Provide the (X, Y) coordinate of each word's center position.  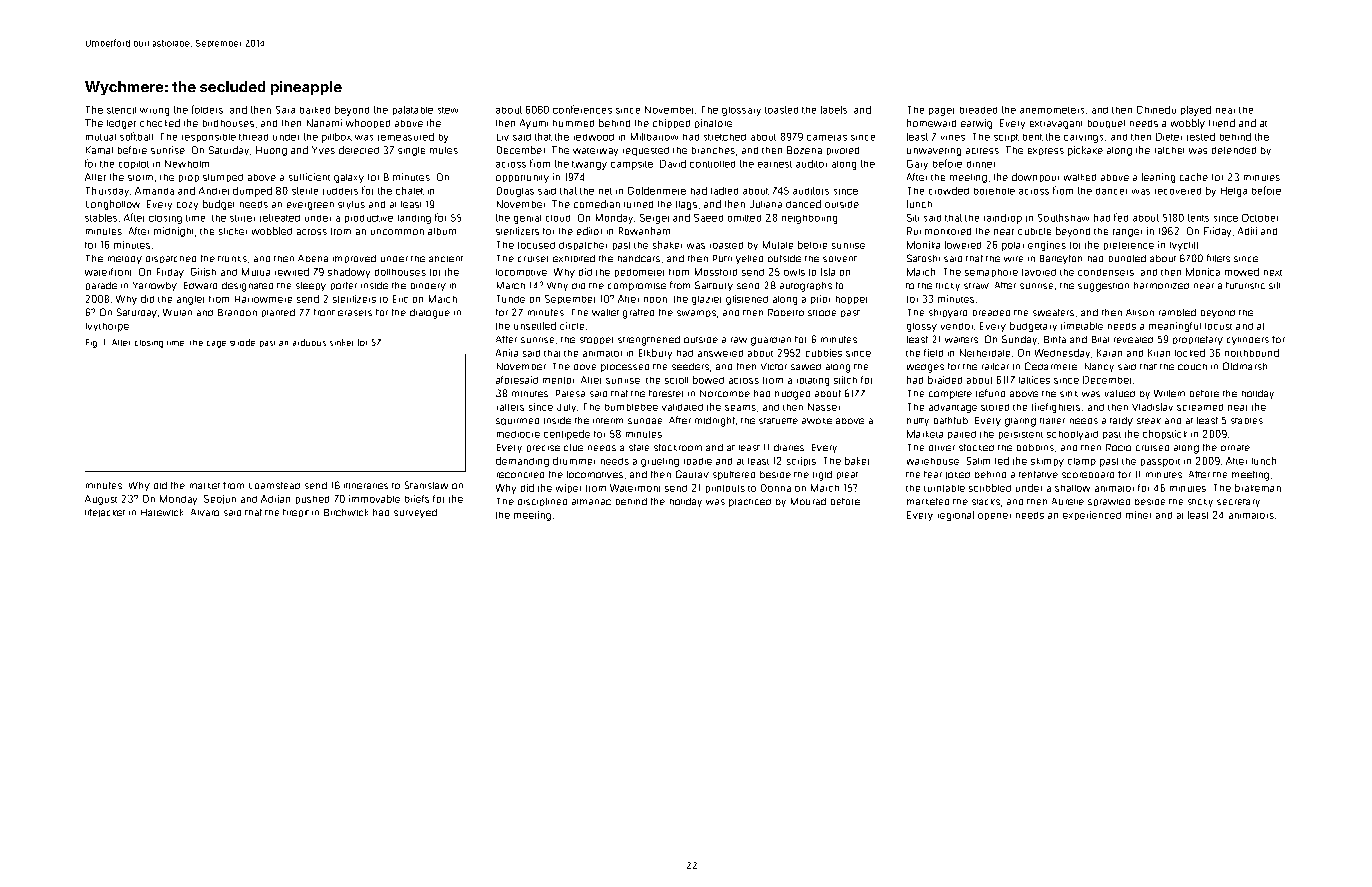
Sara (285, 110)
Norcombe (725, 393)
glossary (741, 111)
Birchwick (346, 512)
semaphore (991, 273)
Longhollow (113, 205)
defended (1234, 150)
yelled (749, 259)
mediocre (518, 434)
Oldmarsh (1245, 366)
